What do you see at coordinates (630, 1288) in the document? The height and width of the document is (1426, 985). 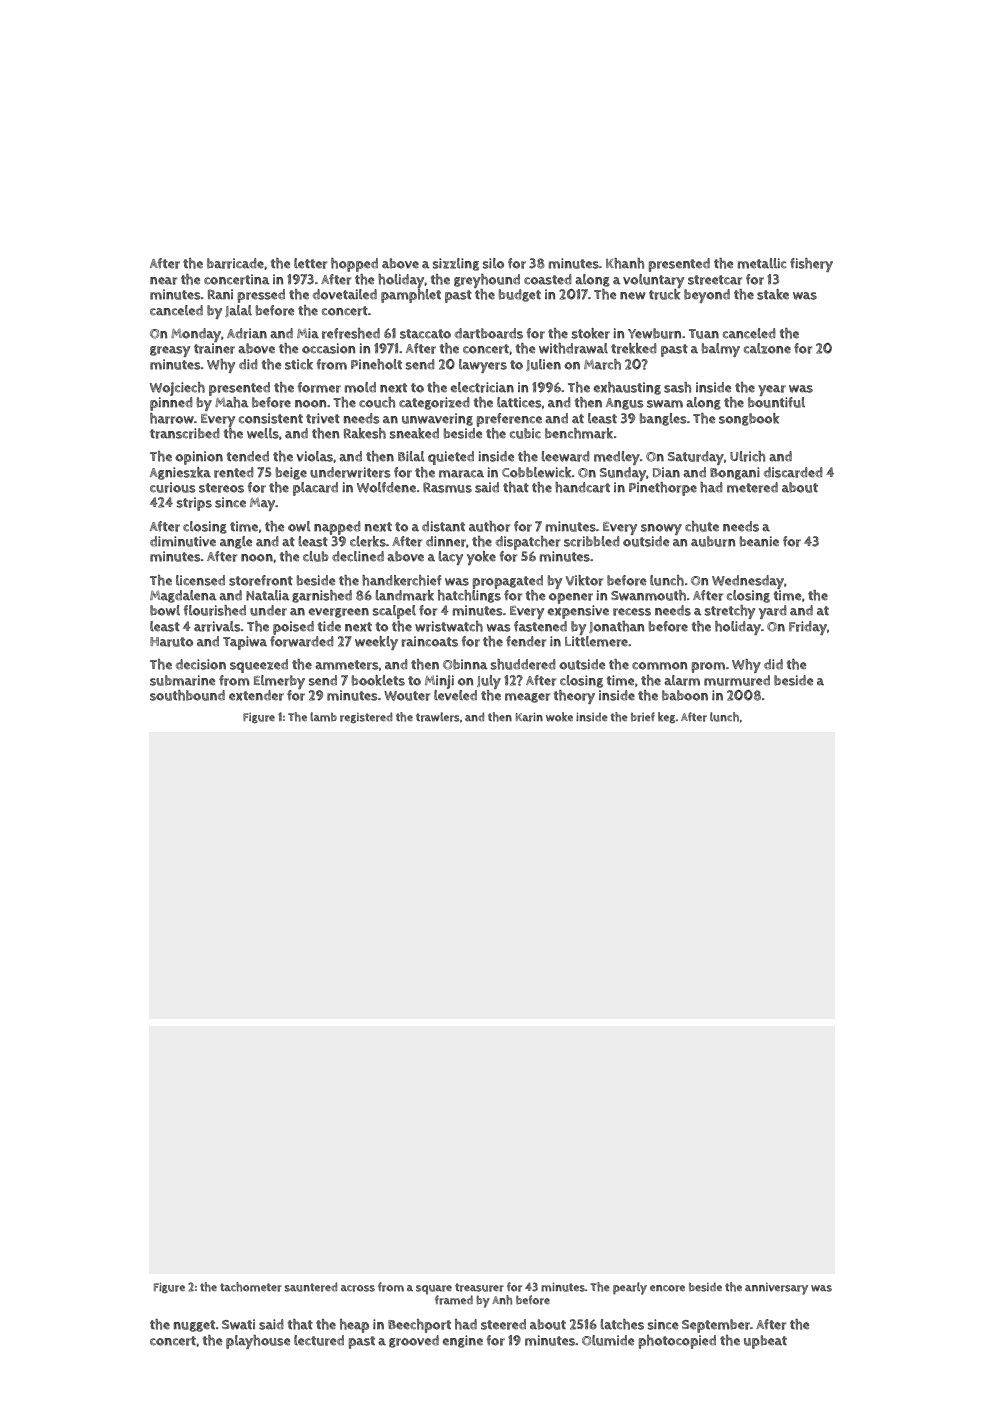 I see `pearly` at bounding box center [630, 1288].
